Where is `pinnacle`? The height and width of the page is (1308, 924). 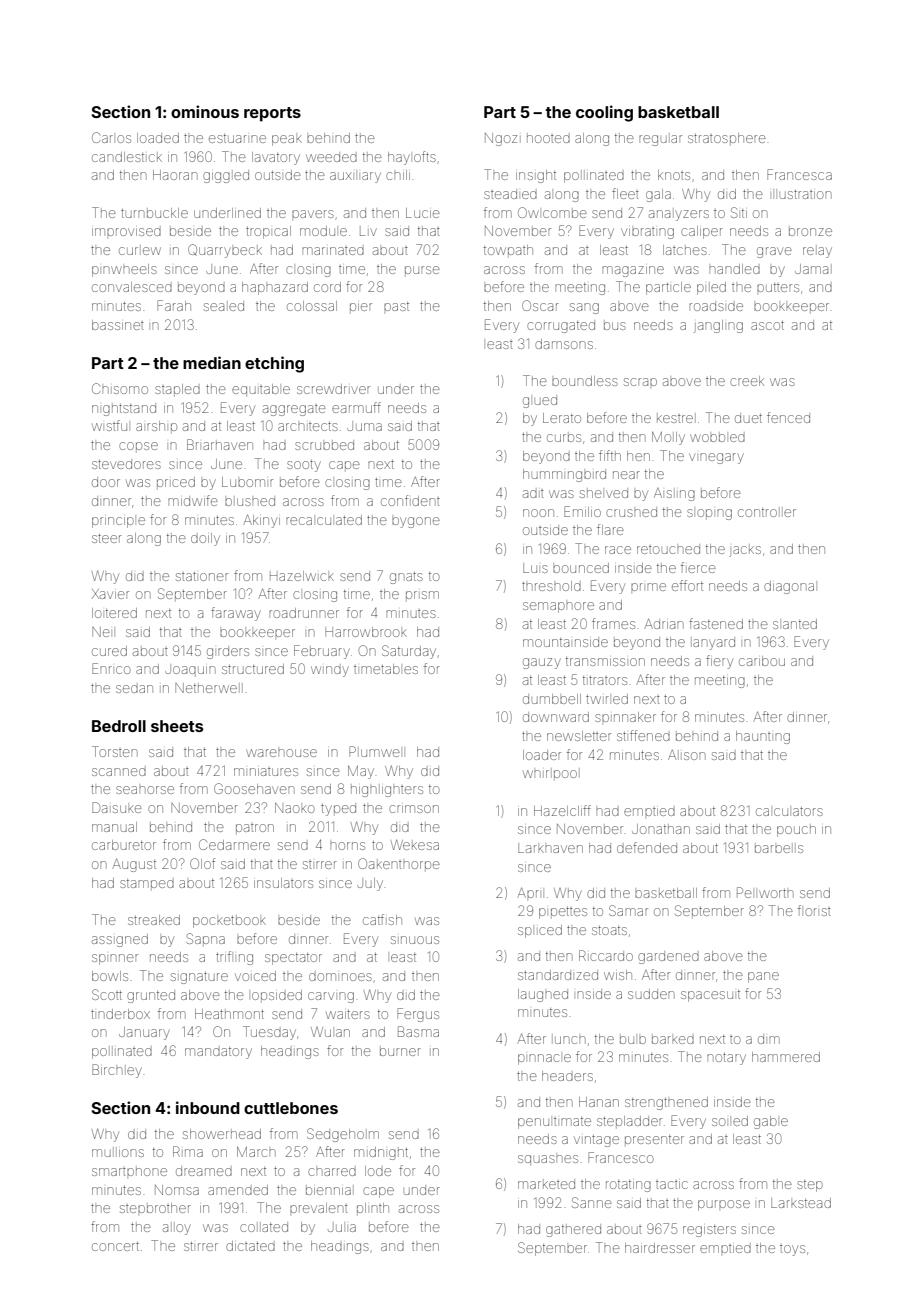 pinnacle is located at coordinates (544, 1059).
